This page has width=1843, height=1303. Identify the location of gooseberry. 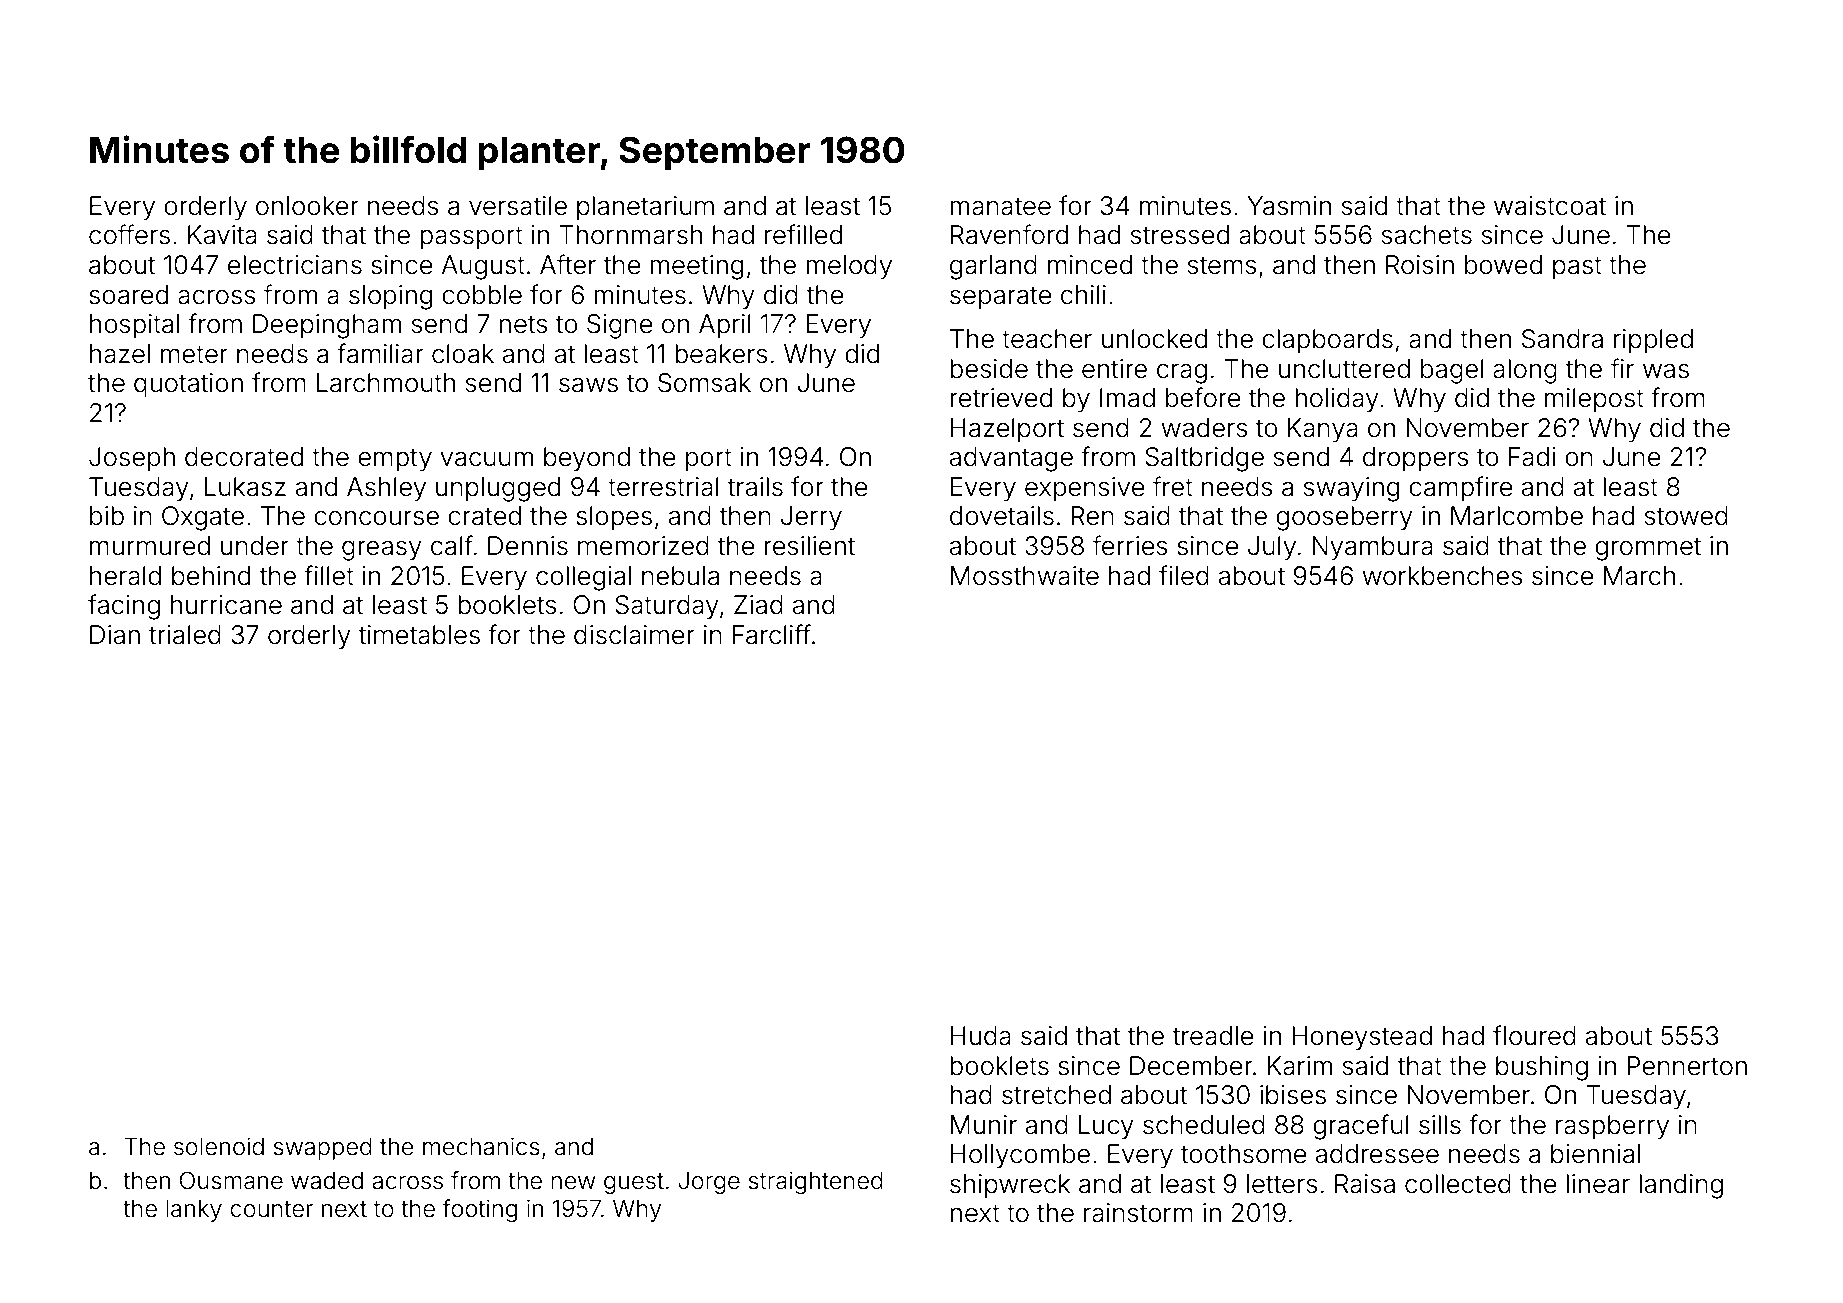
(1344, 518).
